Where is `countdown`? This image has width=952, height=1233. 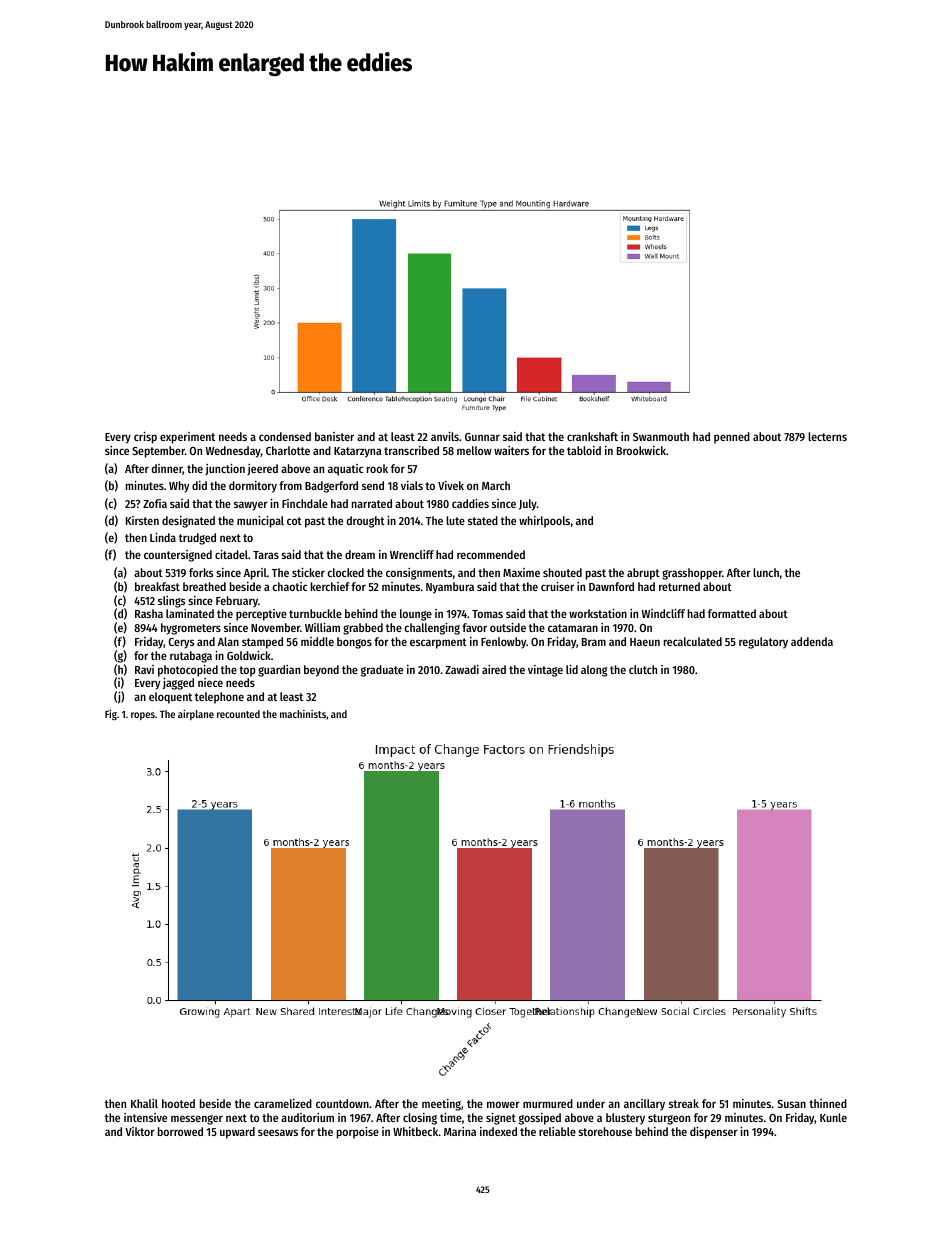
countdown is located at coordinates (342, 1103).
